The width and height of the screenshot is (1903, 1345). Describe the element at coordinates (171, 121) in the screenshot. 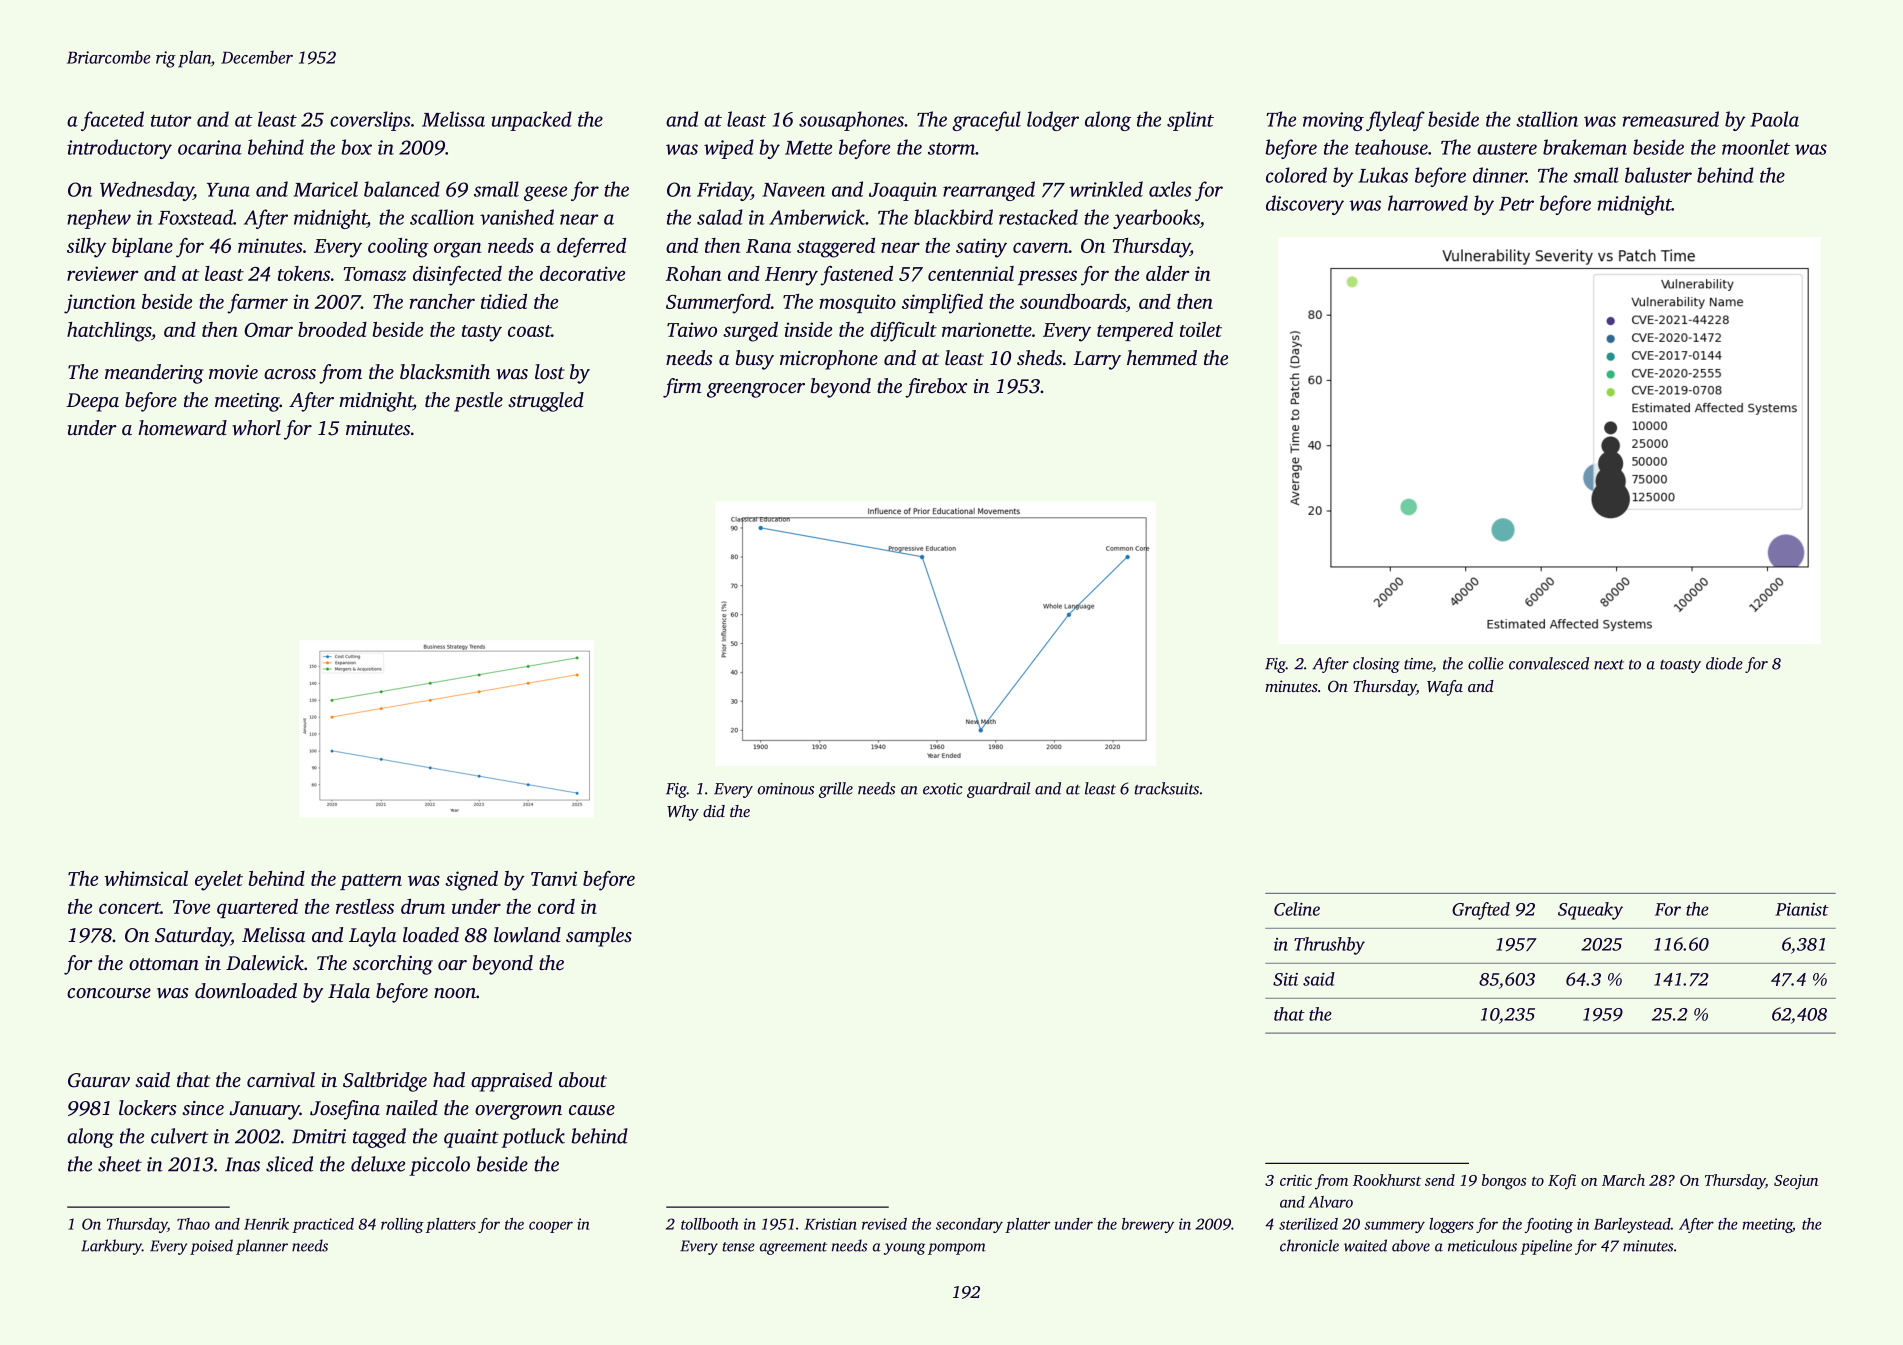

I see `tutor` at that location.
